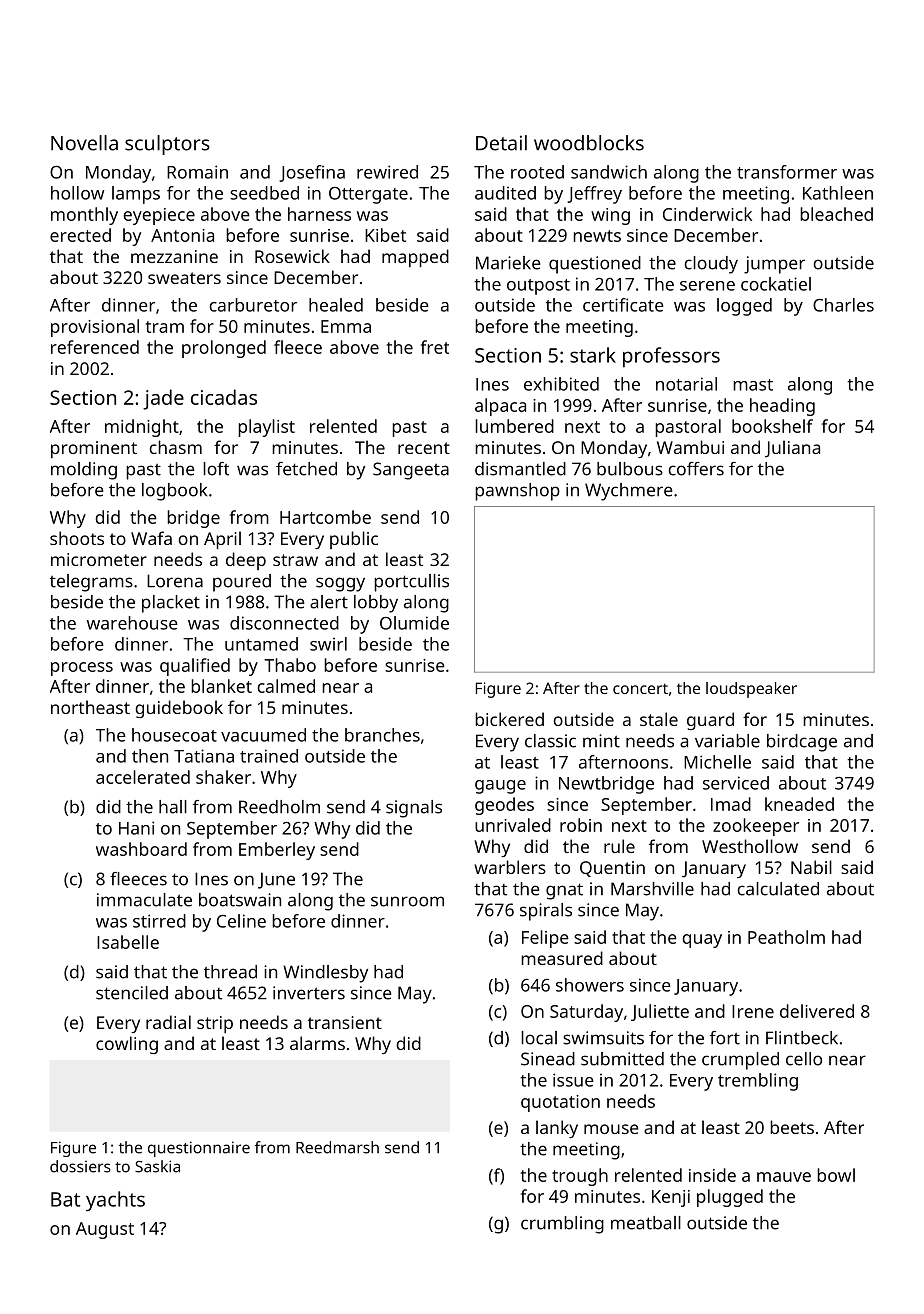  Describe the element at coordinates (337, 1147) in the screenshot. I see `Reedmarsh` at that location.
